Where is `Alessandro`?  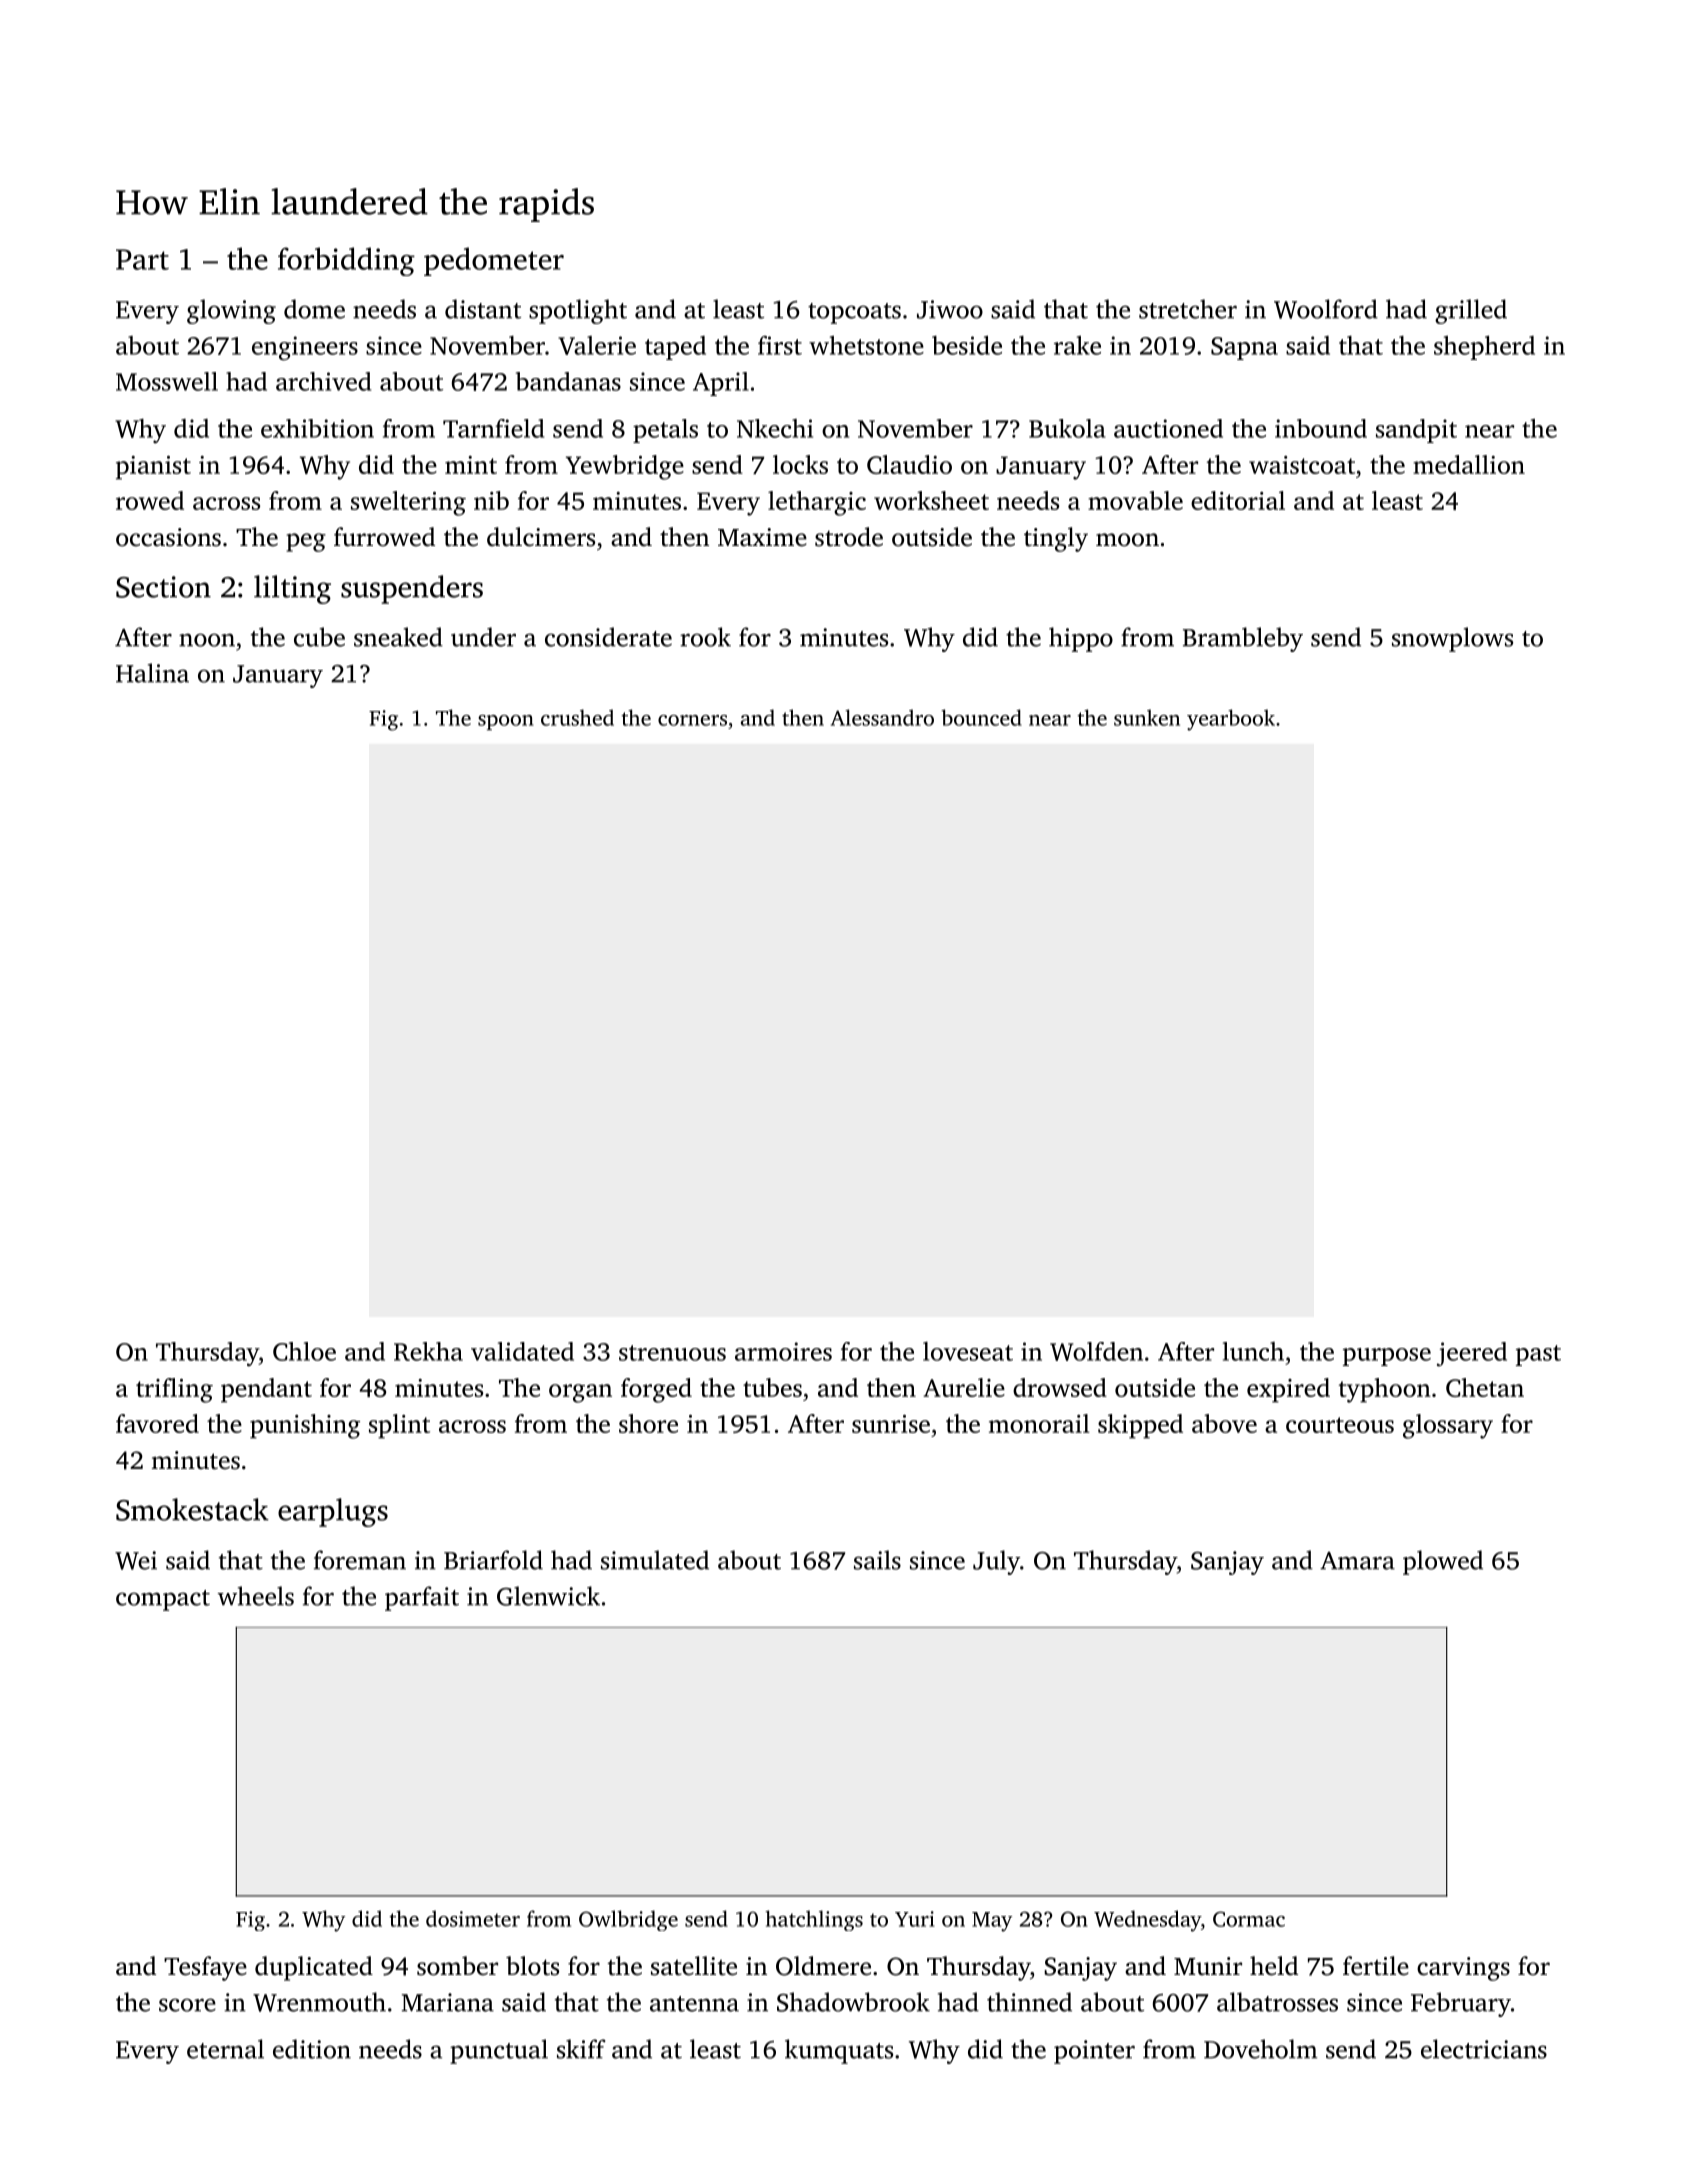 Alessandro is located at coordinates (882, 717).
